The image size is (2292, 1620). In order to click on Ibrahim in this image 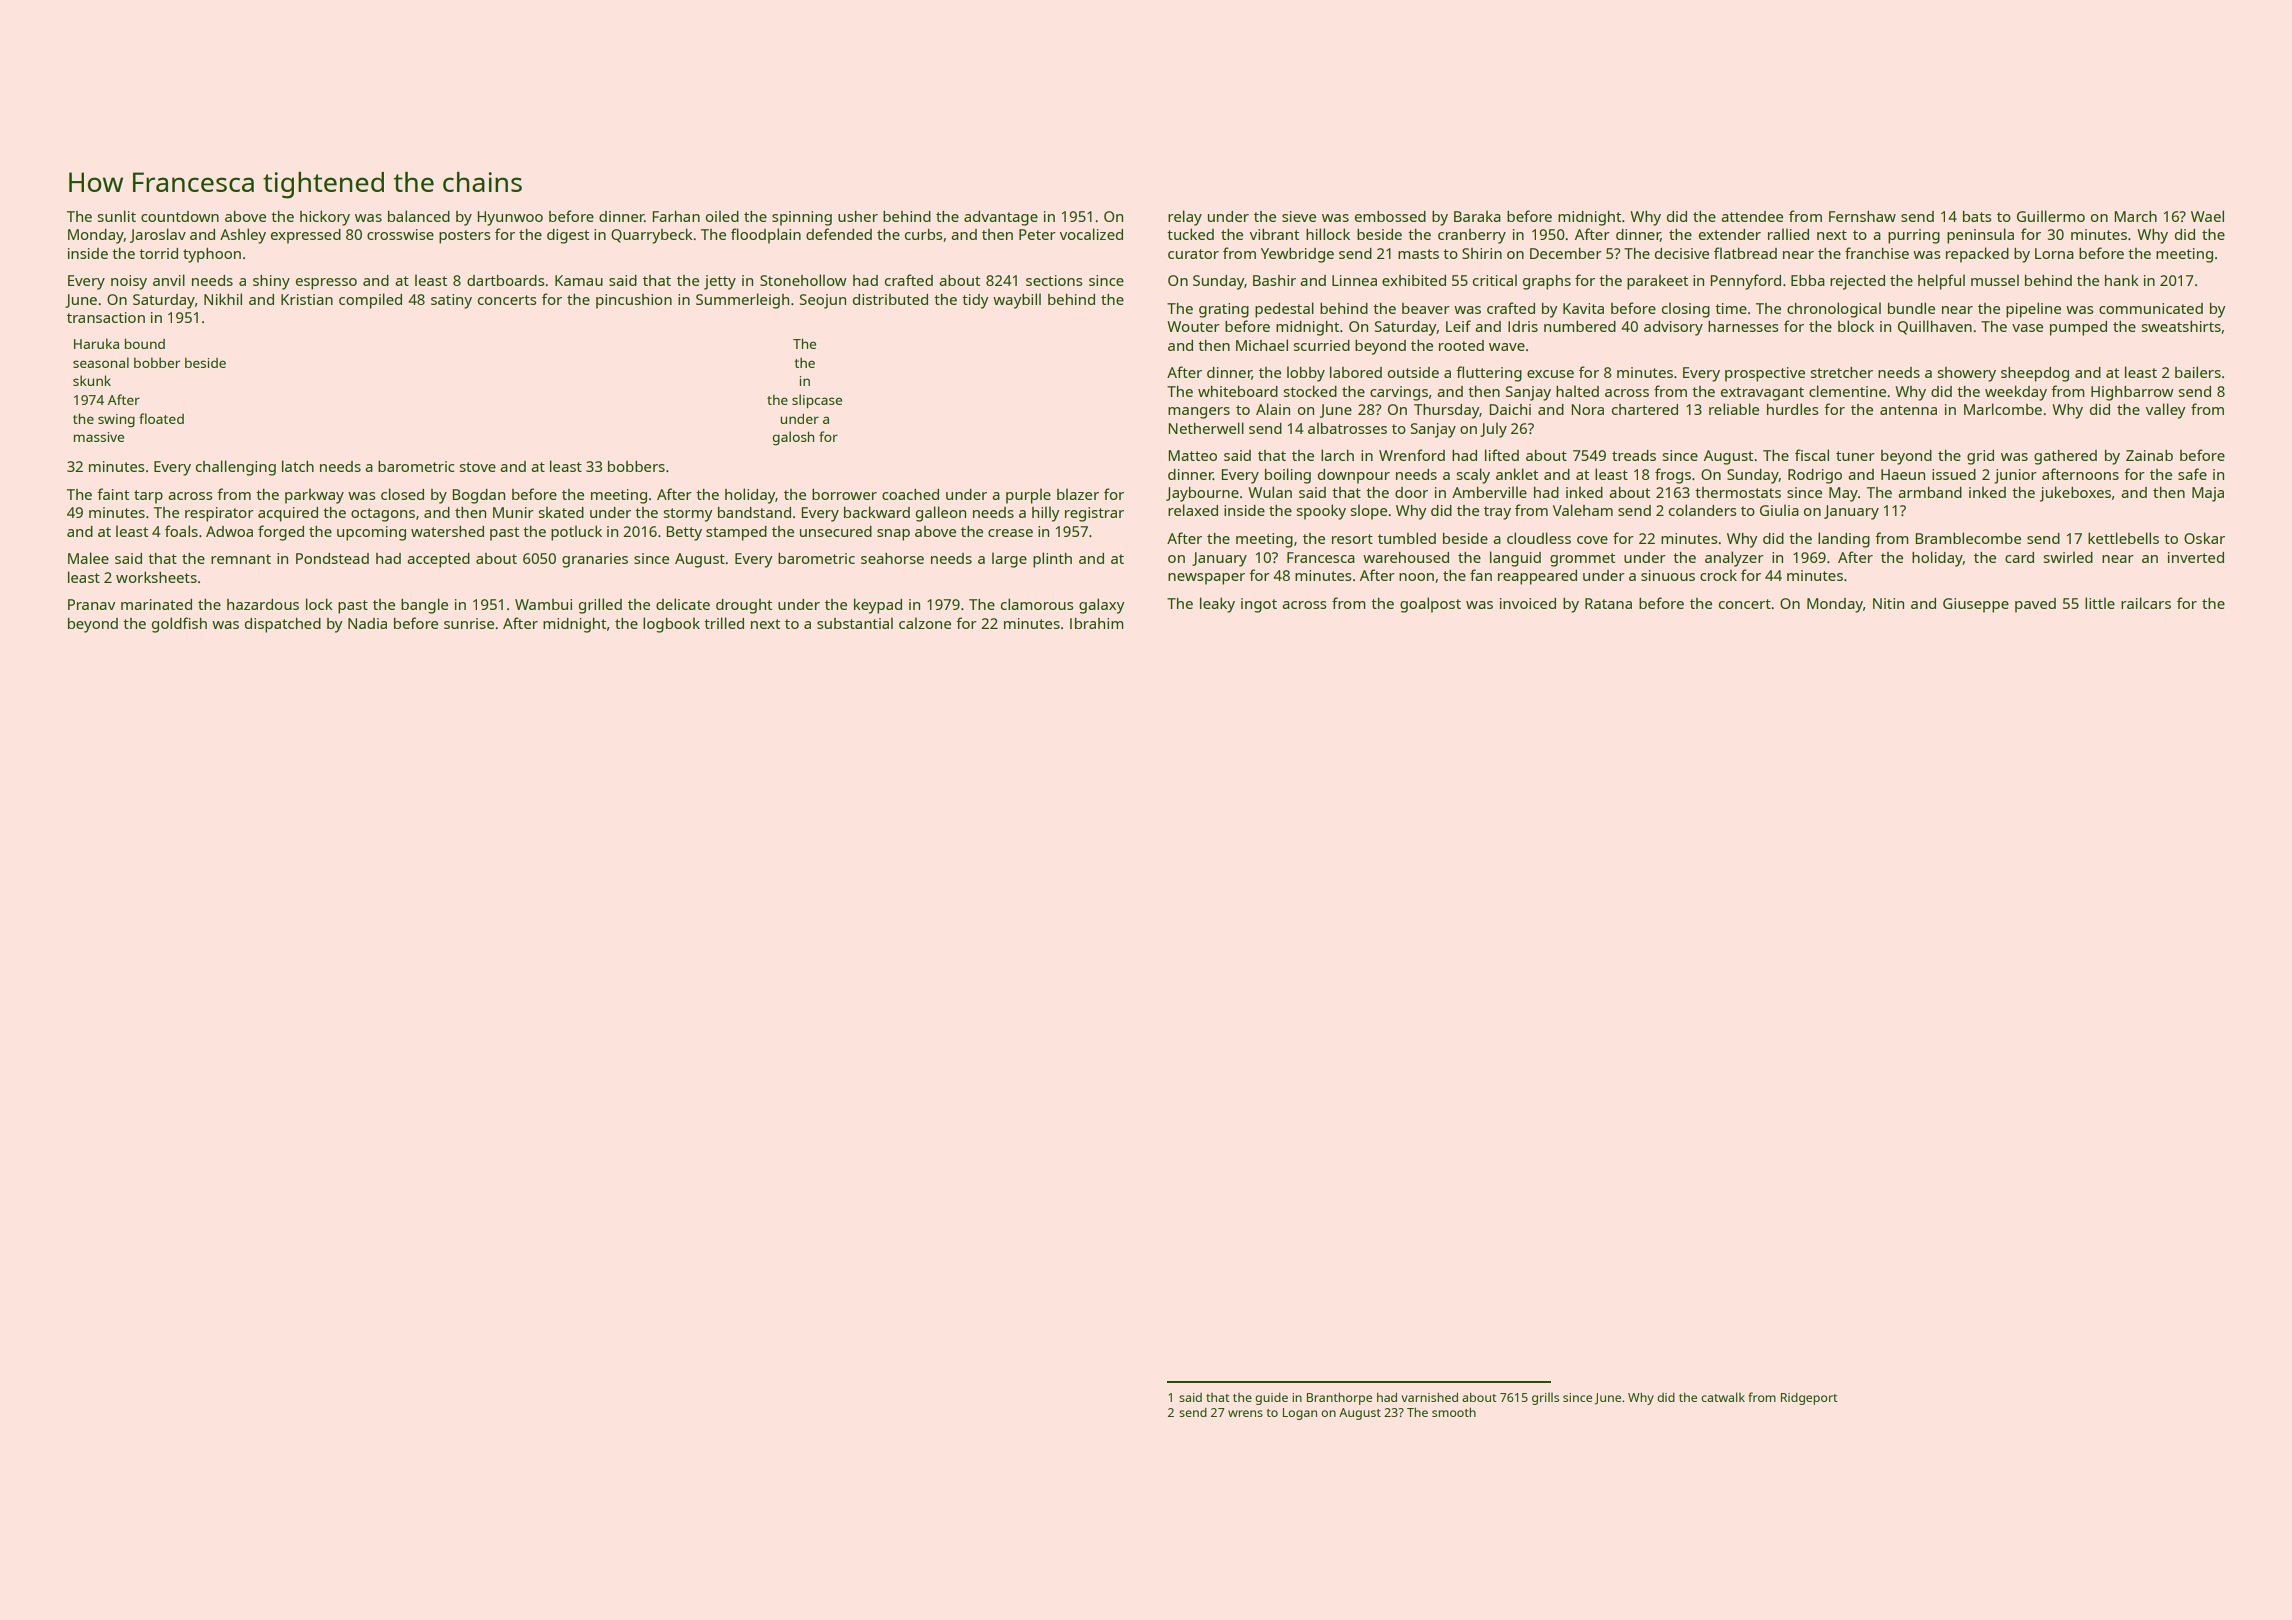, I will do `click(1096, 623)`.
